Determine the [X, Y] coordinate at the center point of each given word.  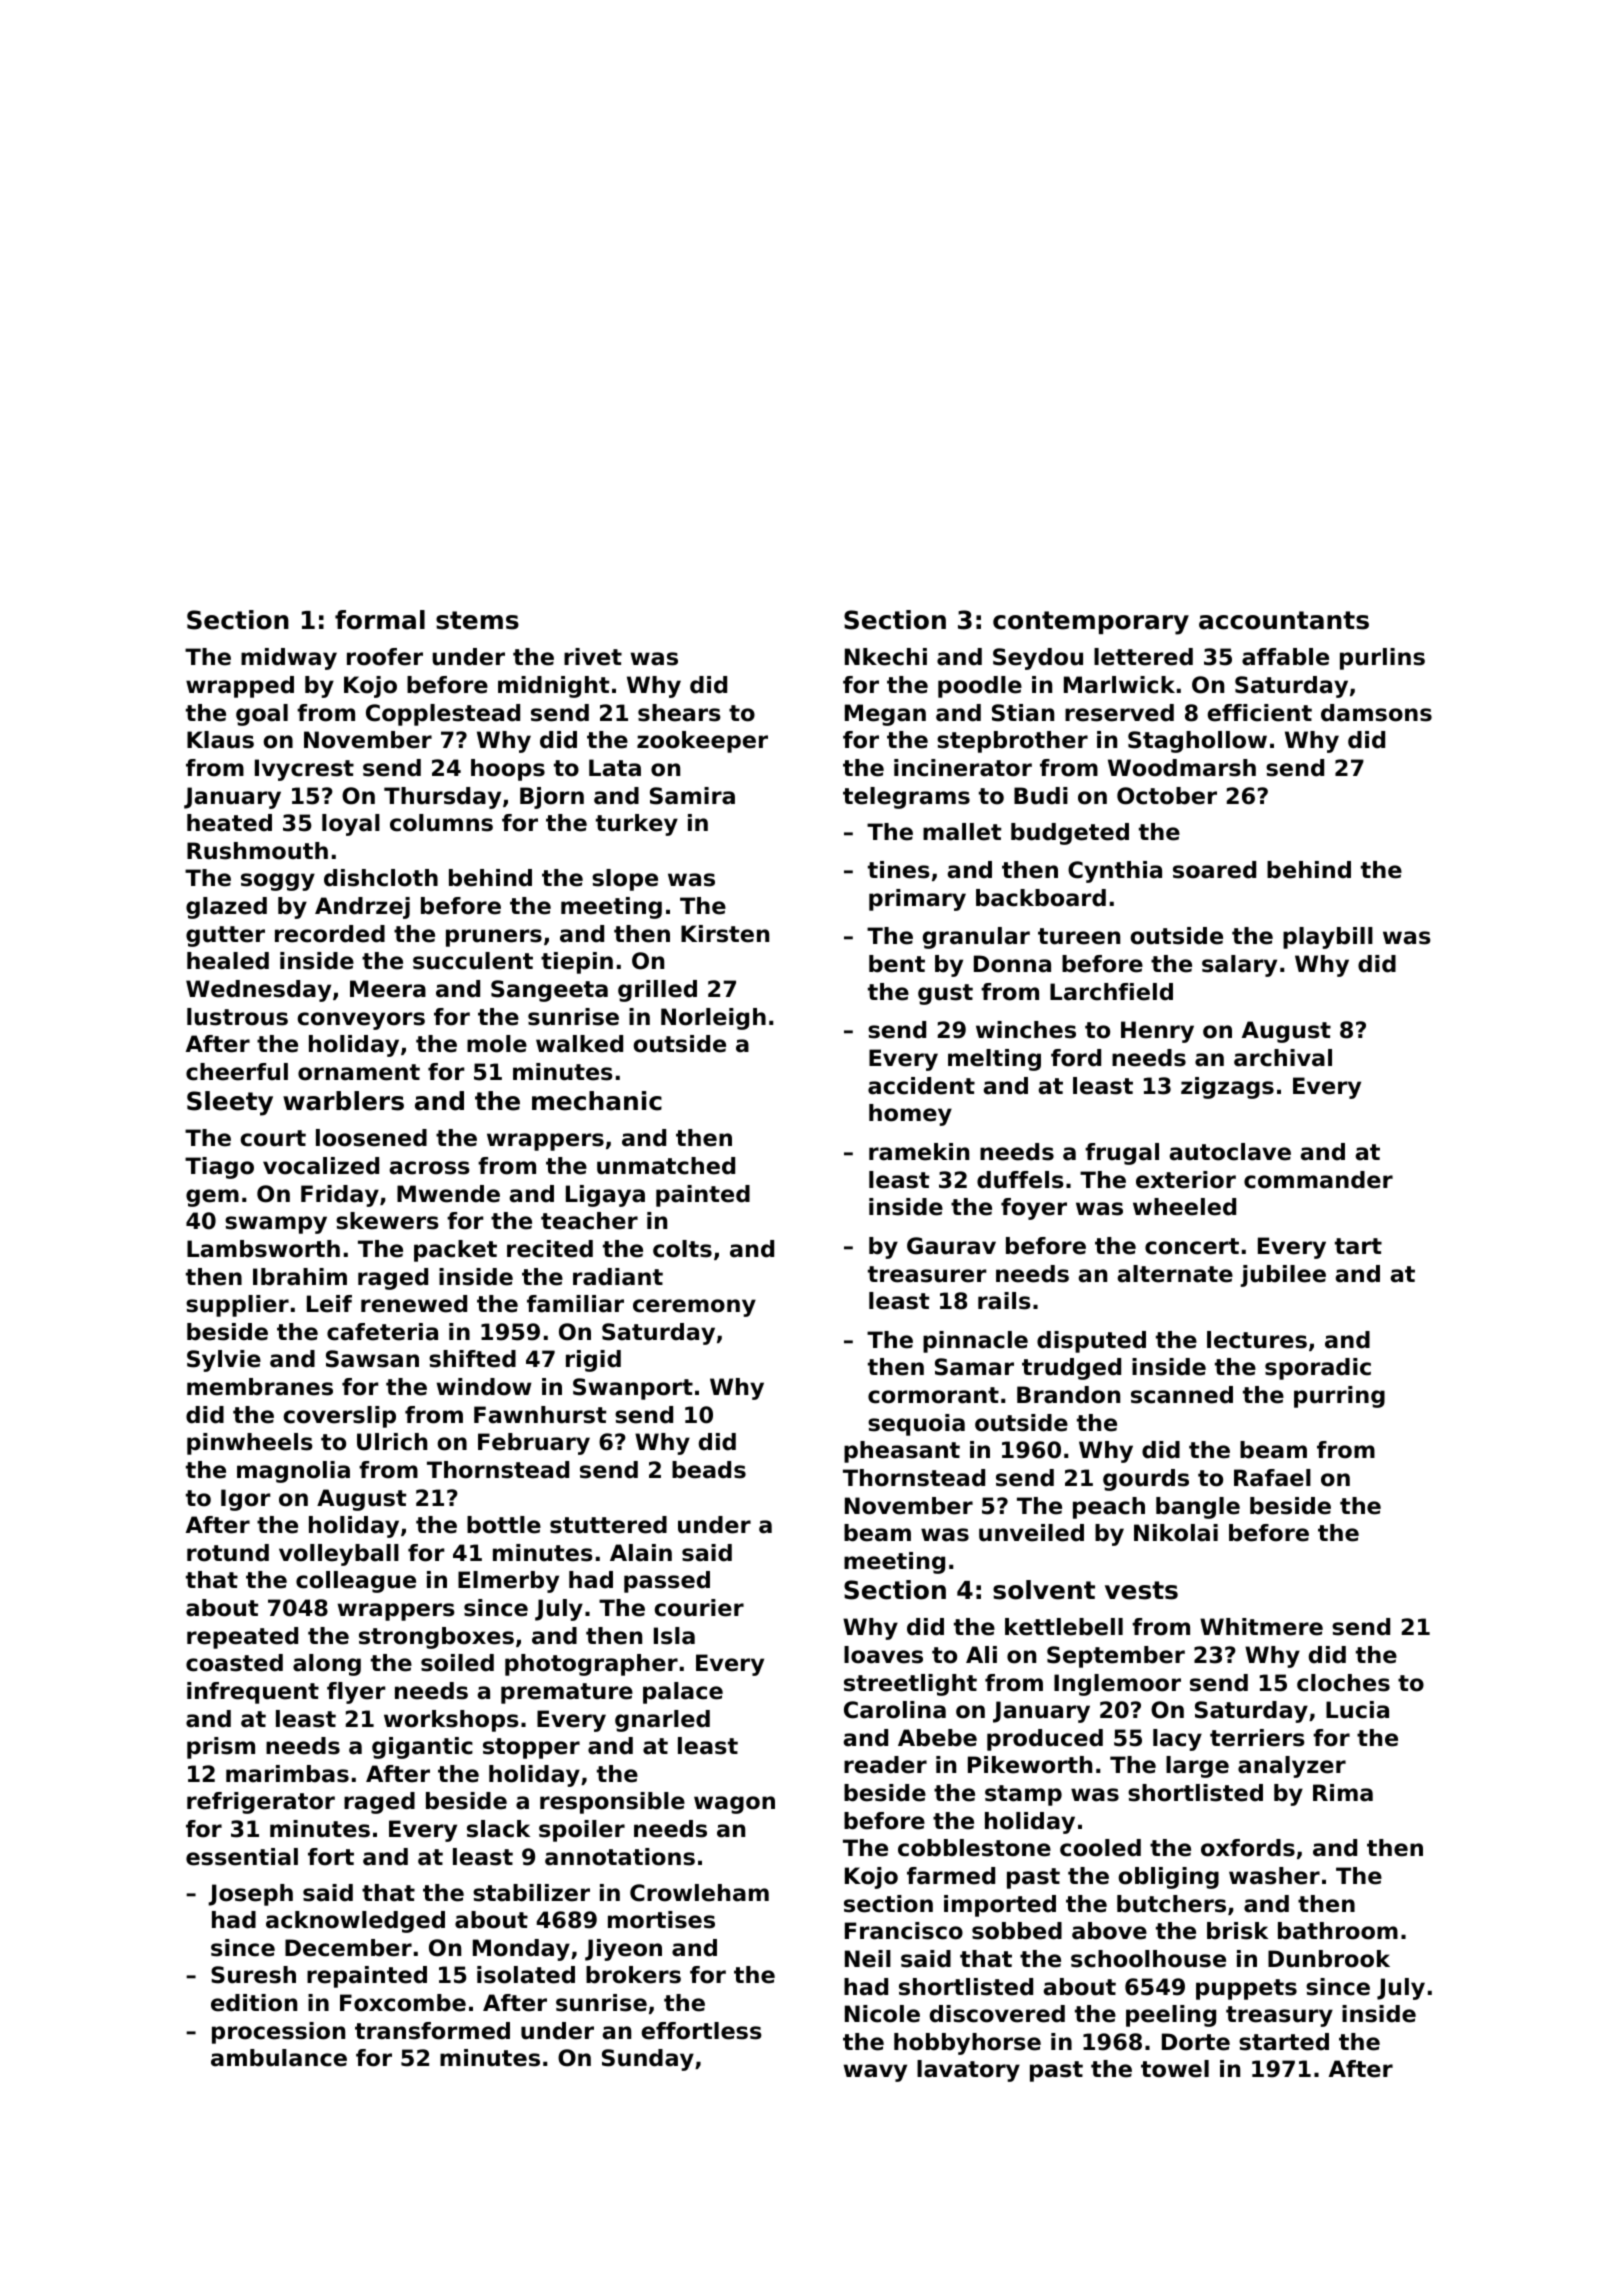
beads [709, 1470]
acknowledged [355, 1922]
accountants [1284, 620]
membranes [260, 1387]
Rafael [1272, 1478]
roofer [385, 657]
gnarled [662, 1721]
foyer [1034, 1209]
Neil [868, 1959]
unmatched [666, 1166]
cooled [1100, 1848]
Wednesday [258, 991]
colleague [356, 1582]
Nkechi [886, 657]
